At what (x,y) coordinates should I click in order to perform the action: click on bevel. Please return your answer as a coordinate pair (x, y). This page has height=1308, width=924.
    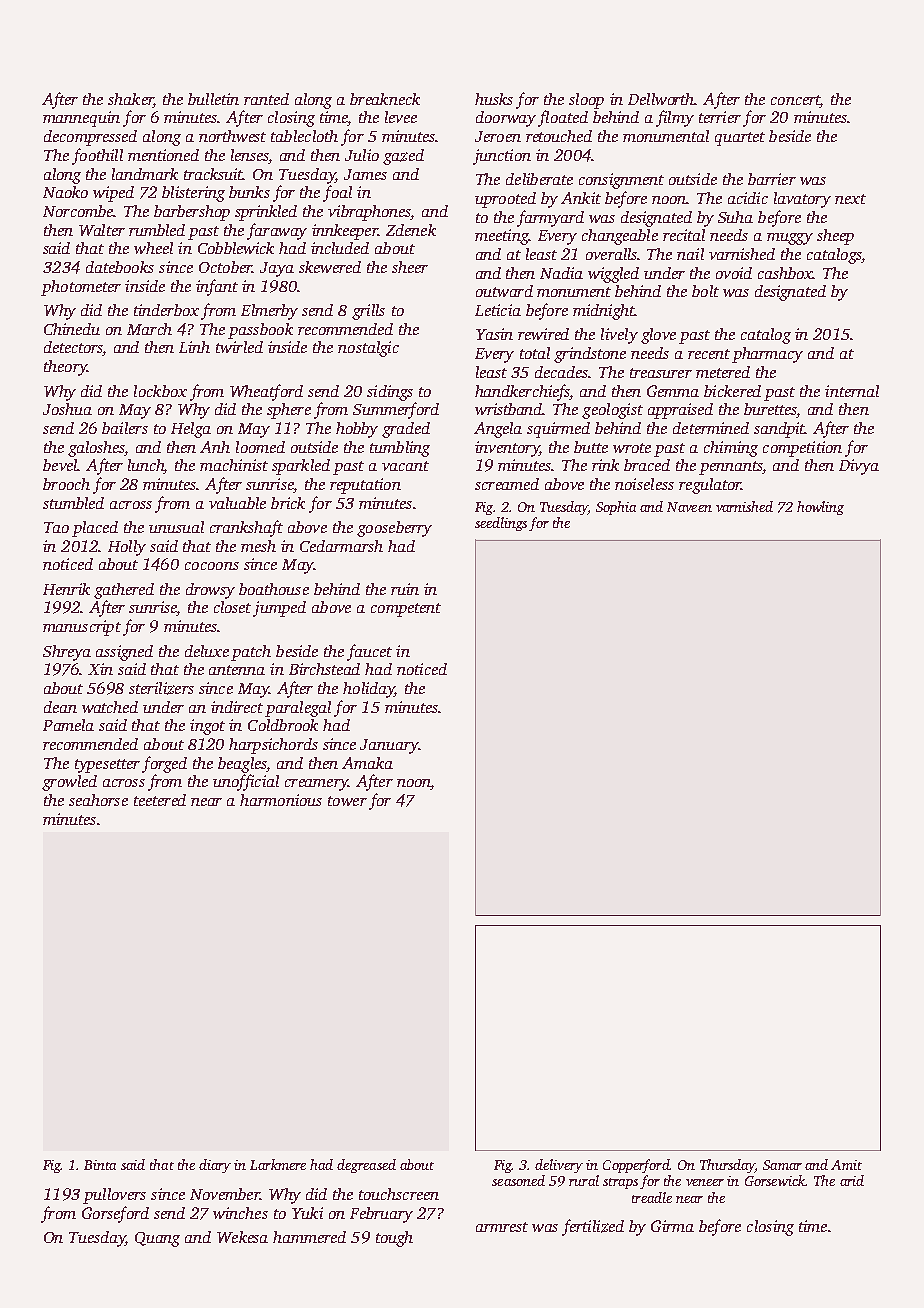
    Looking at the image, I should click on (60, 465).
